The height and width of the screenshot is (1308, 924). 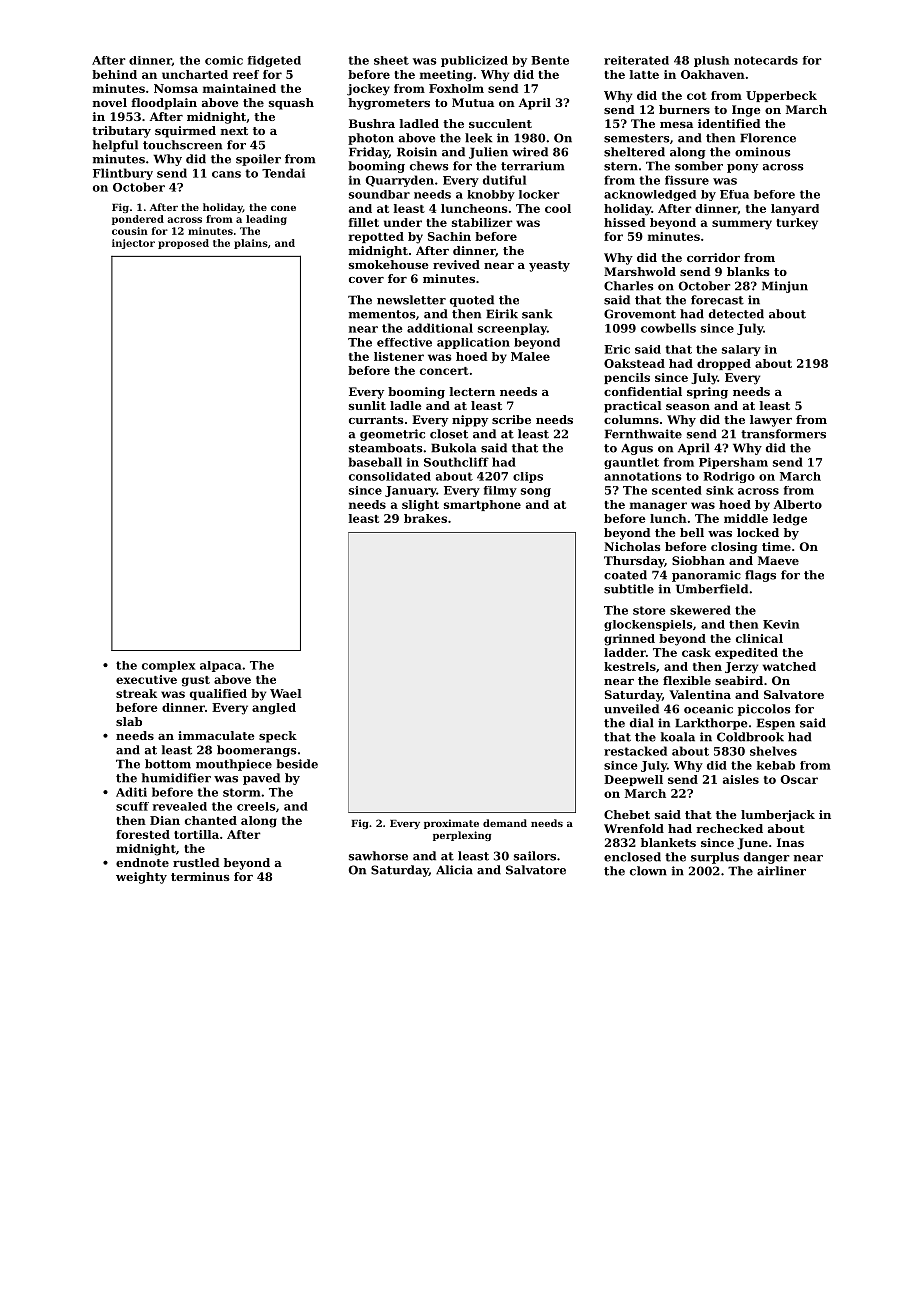 I want to click on cool, so click(x=558, y=208).
